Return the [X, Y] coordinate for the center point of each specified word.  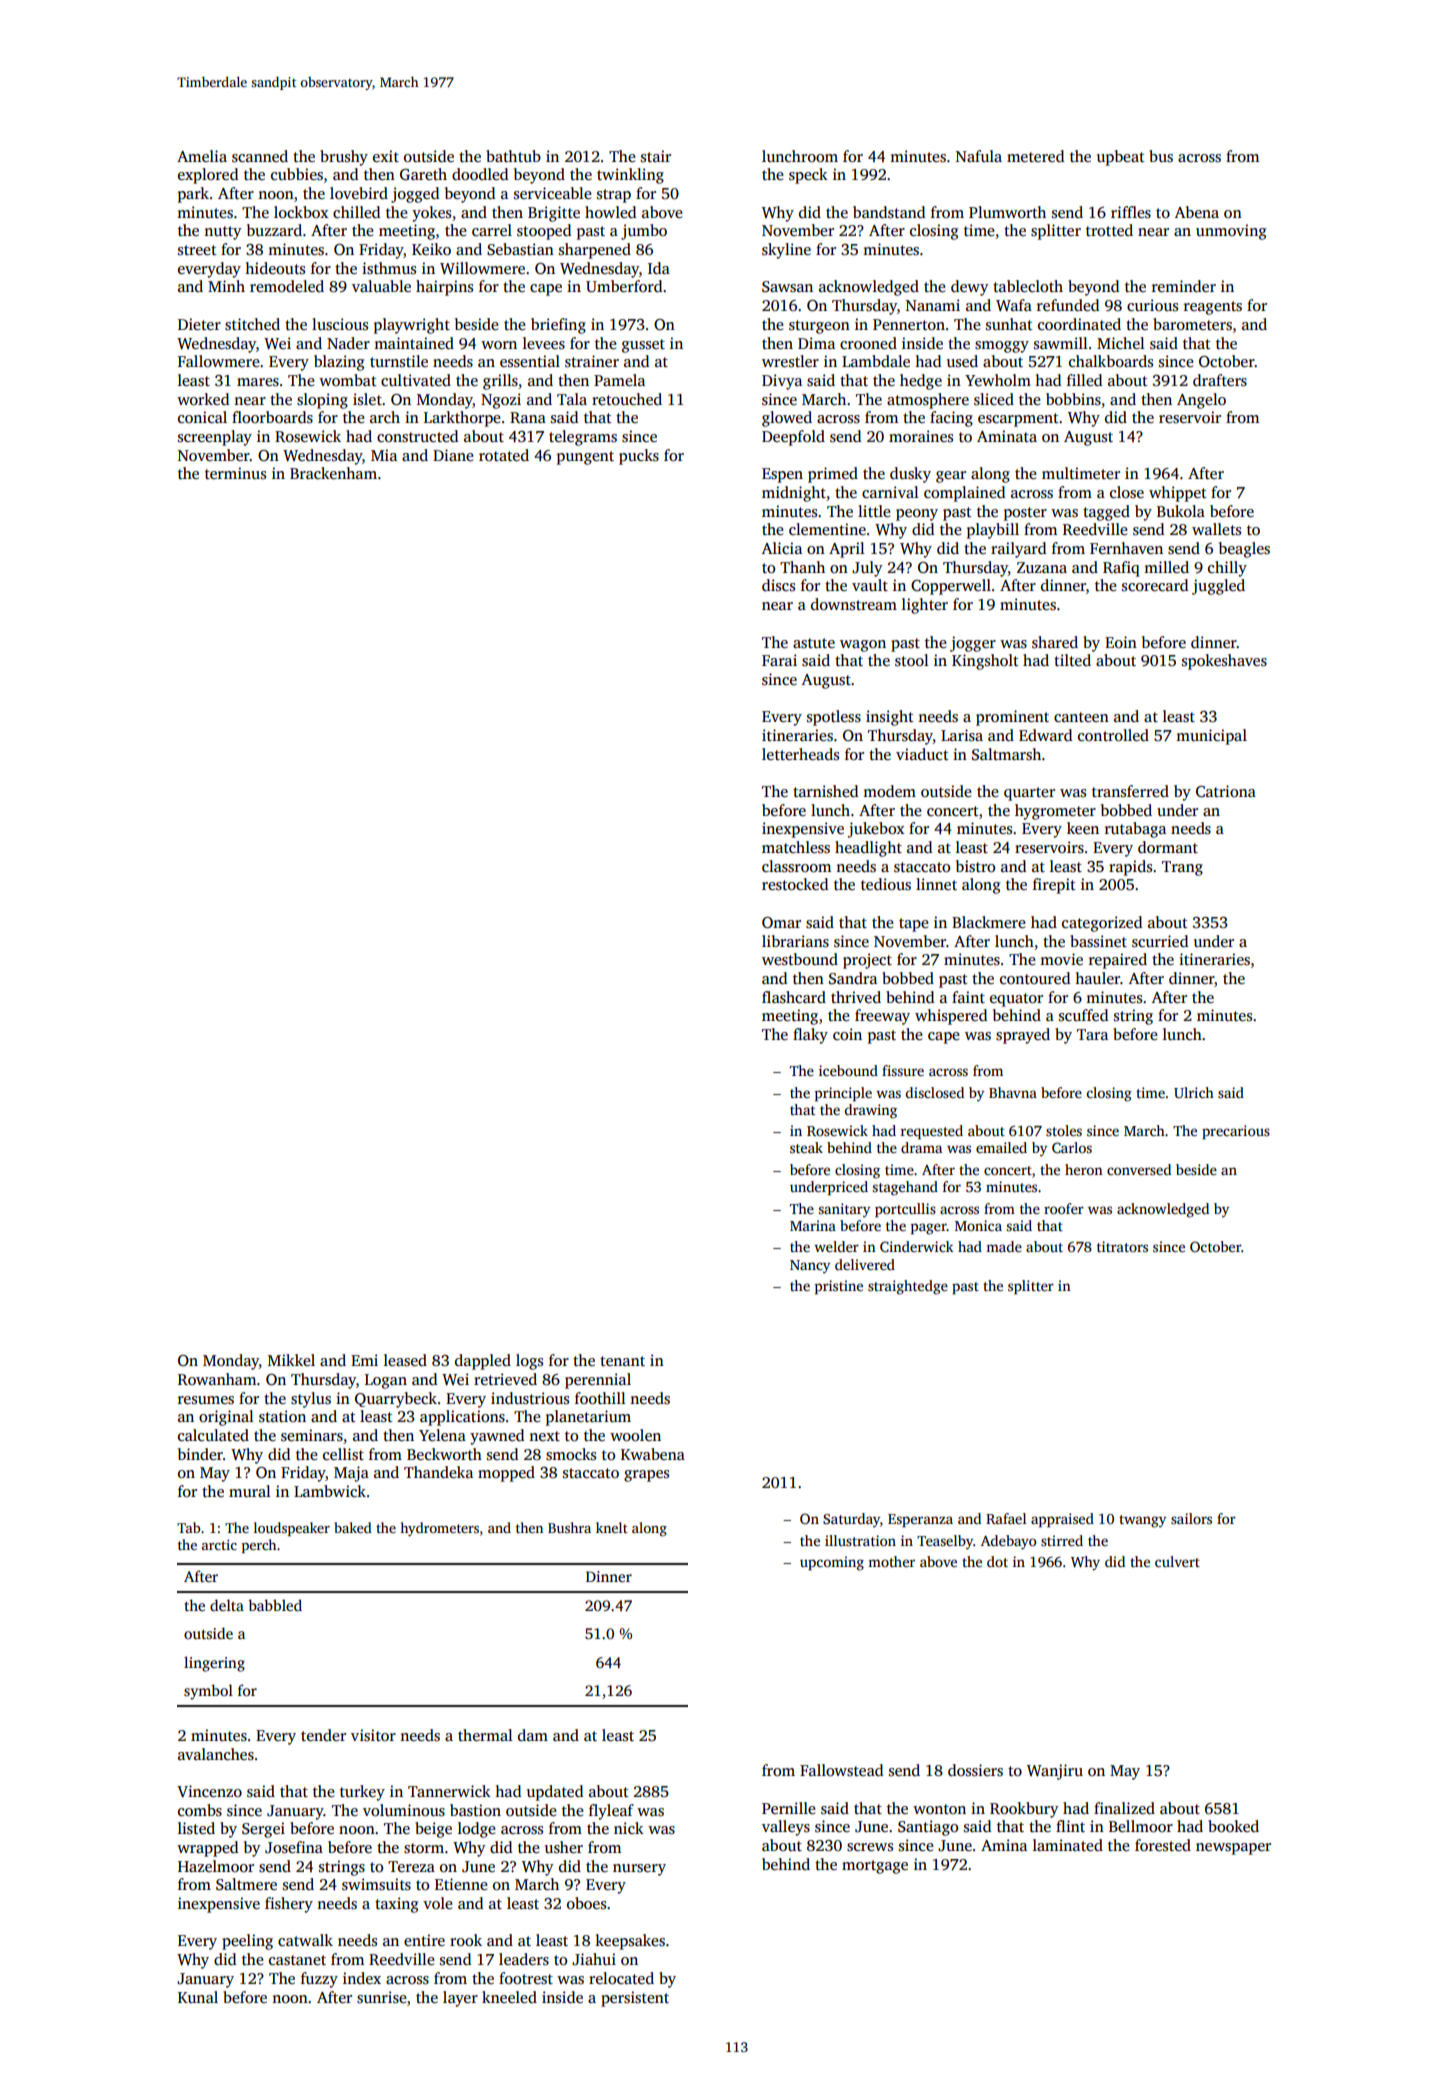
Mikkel [291, 1360]
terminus [235, 473]
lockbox [301, 212]
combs [200, 1810]
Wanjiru [1055, 1772]
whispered [951, 1017]
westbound [800, 959]
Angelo [1201, 401]
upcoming [832, 1563]
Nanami [933, 305]
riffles [1131, 212]
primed [833, 475]
